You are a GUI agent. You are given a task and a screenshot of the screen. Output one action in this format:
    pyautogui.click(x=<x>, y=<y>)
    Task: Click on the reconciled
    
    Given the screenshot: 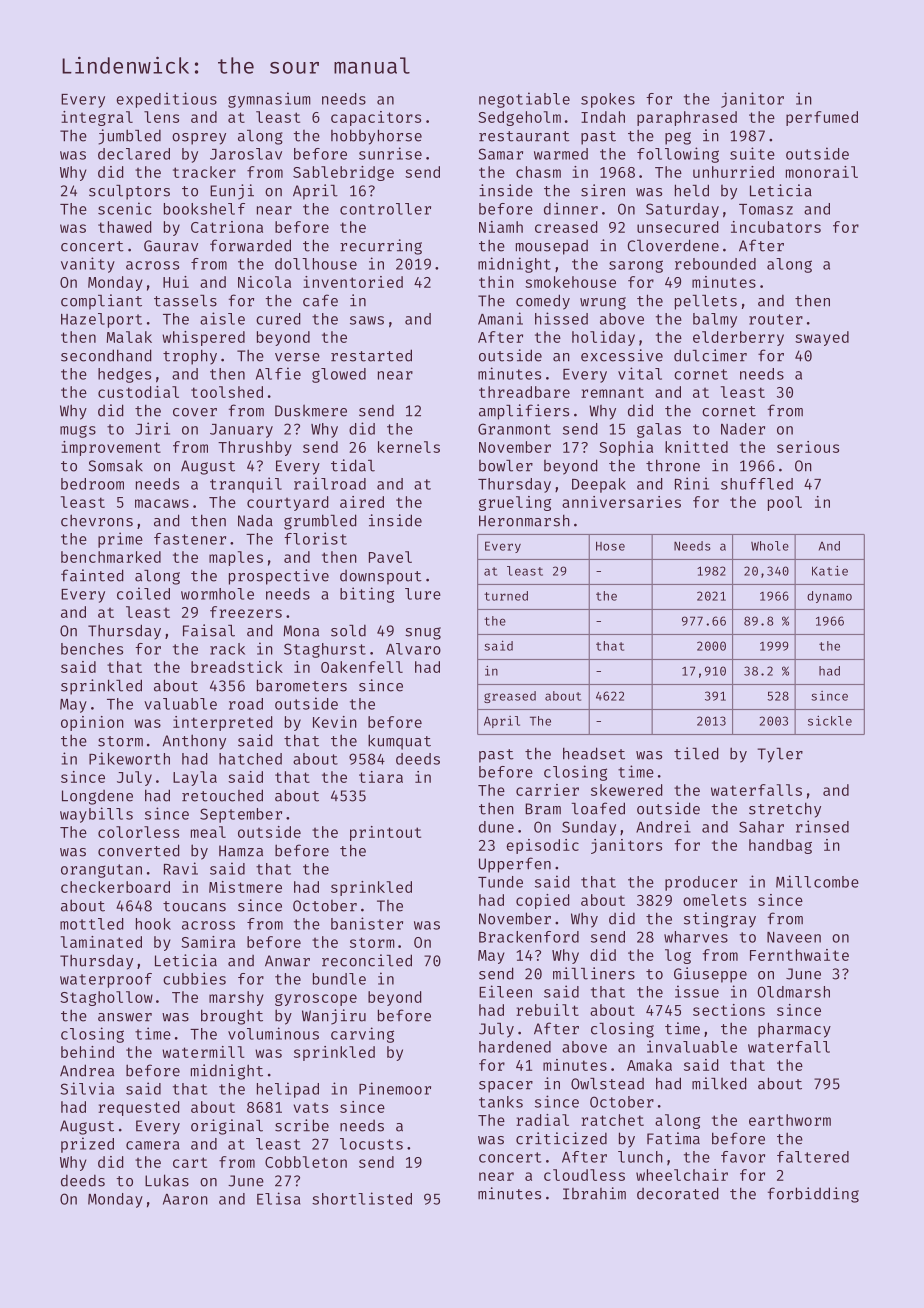 What is the action you would take?
    pyautogui.click(x=367, y=960)
